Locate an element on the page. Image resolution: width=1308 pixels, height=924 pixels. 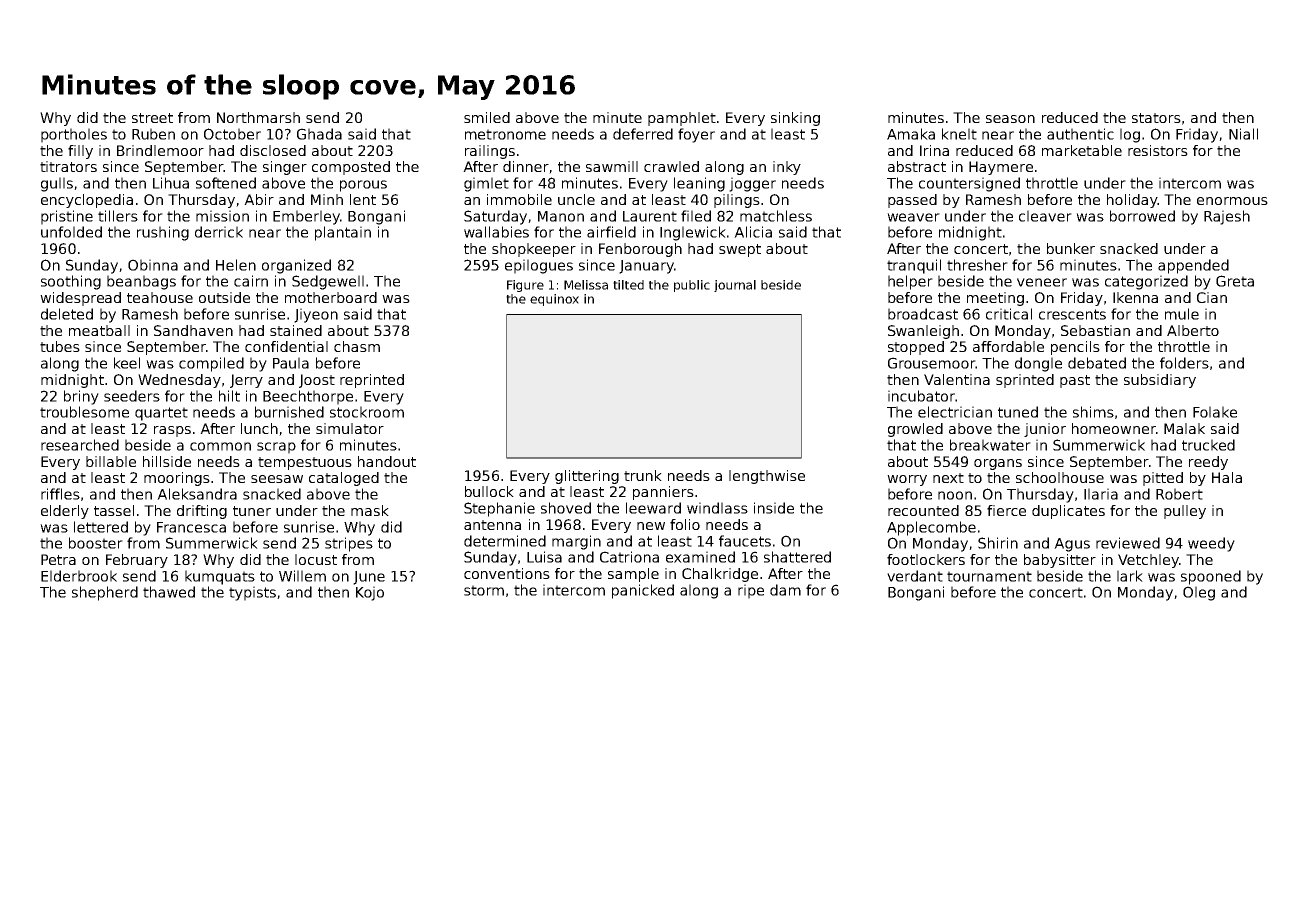
organized is located at coordinates (296, 266).
